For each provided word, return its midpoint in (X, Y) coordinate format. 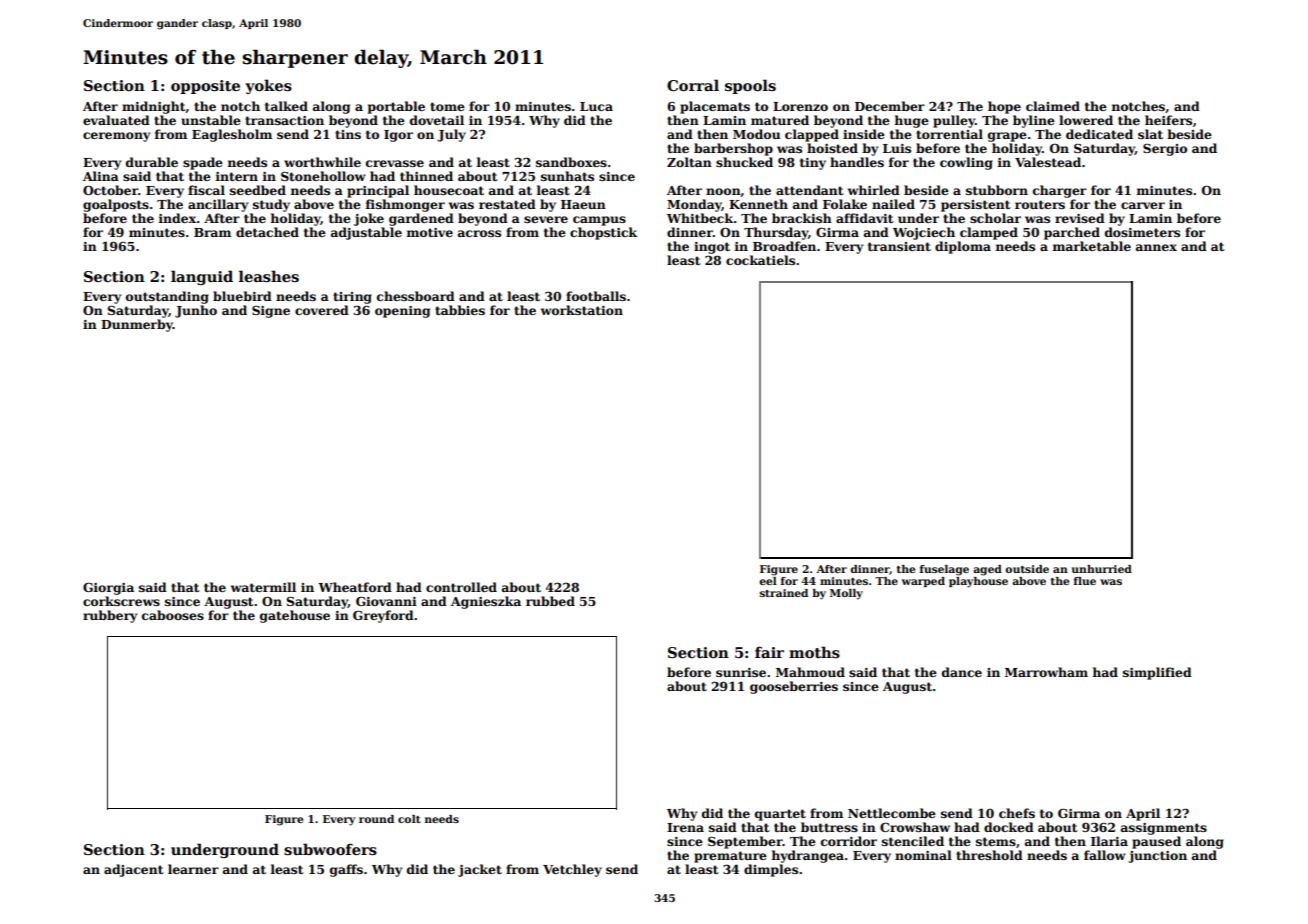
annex (1156, 247)
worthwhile (322, 162)
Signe (271, 311)
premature (730, 857)
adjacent (133, 870)
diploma (963, 247)
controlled (461, 587)
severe (546, 219)
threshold (989, 855)
